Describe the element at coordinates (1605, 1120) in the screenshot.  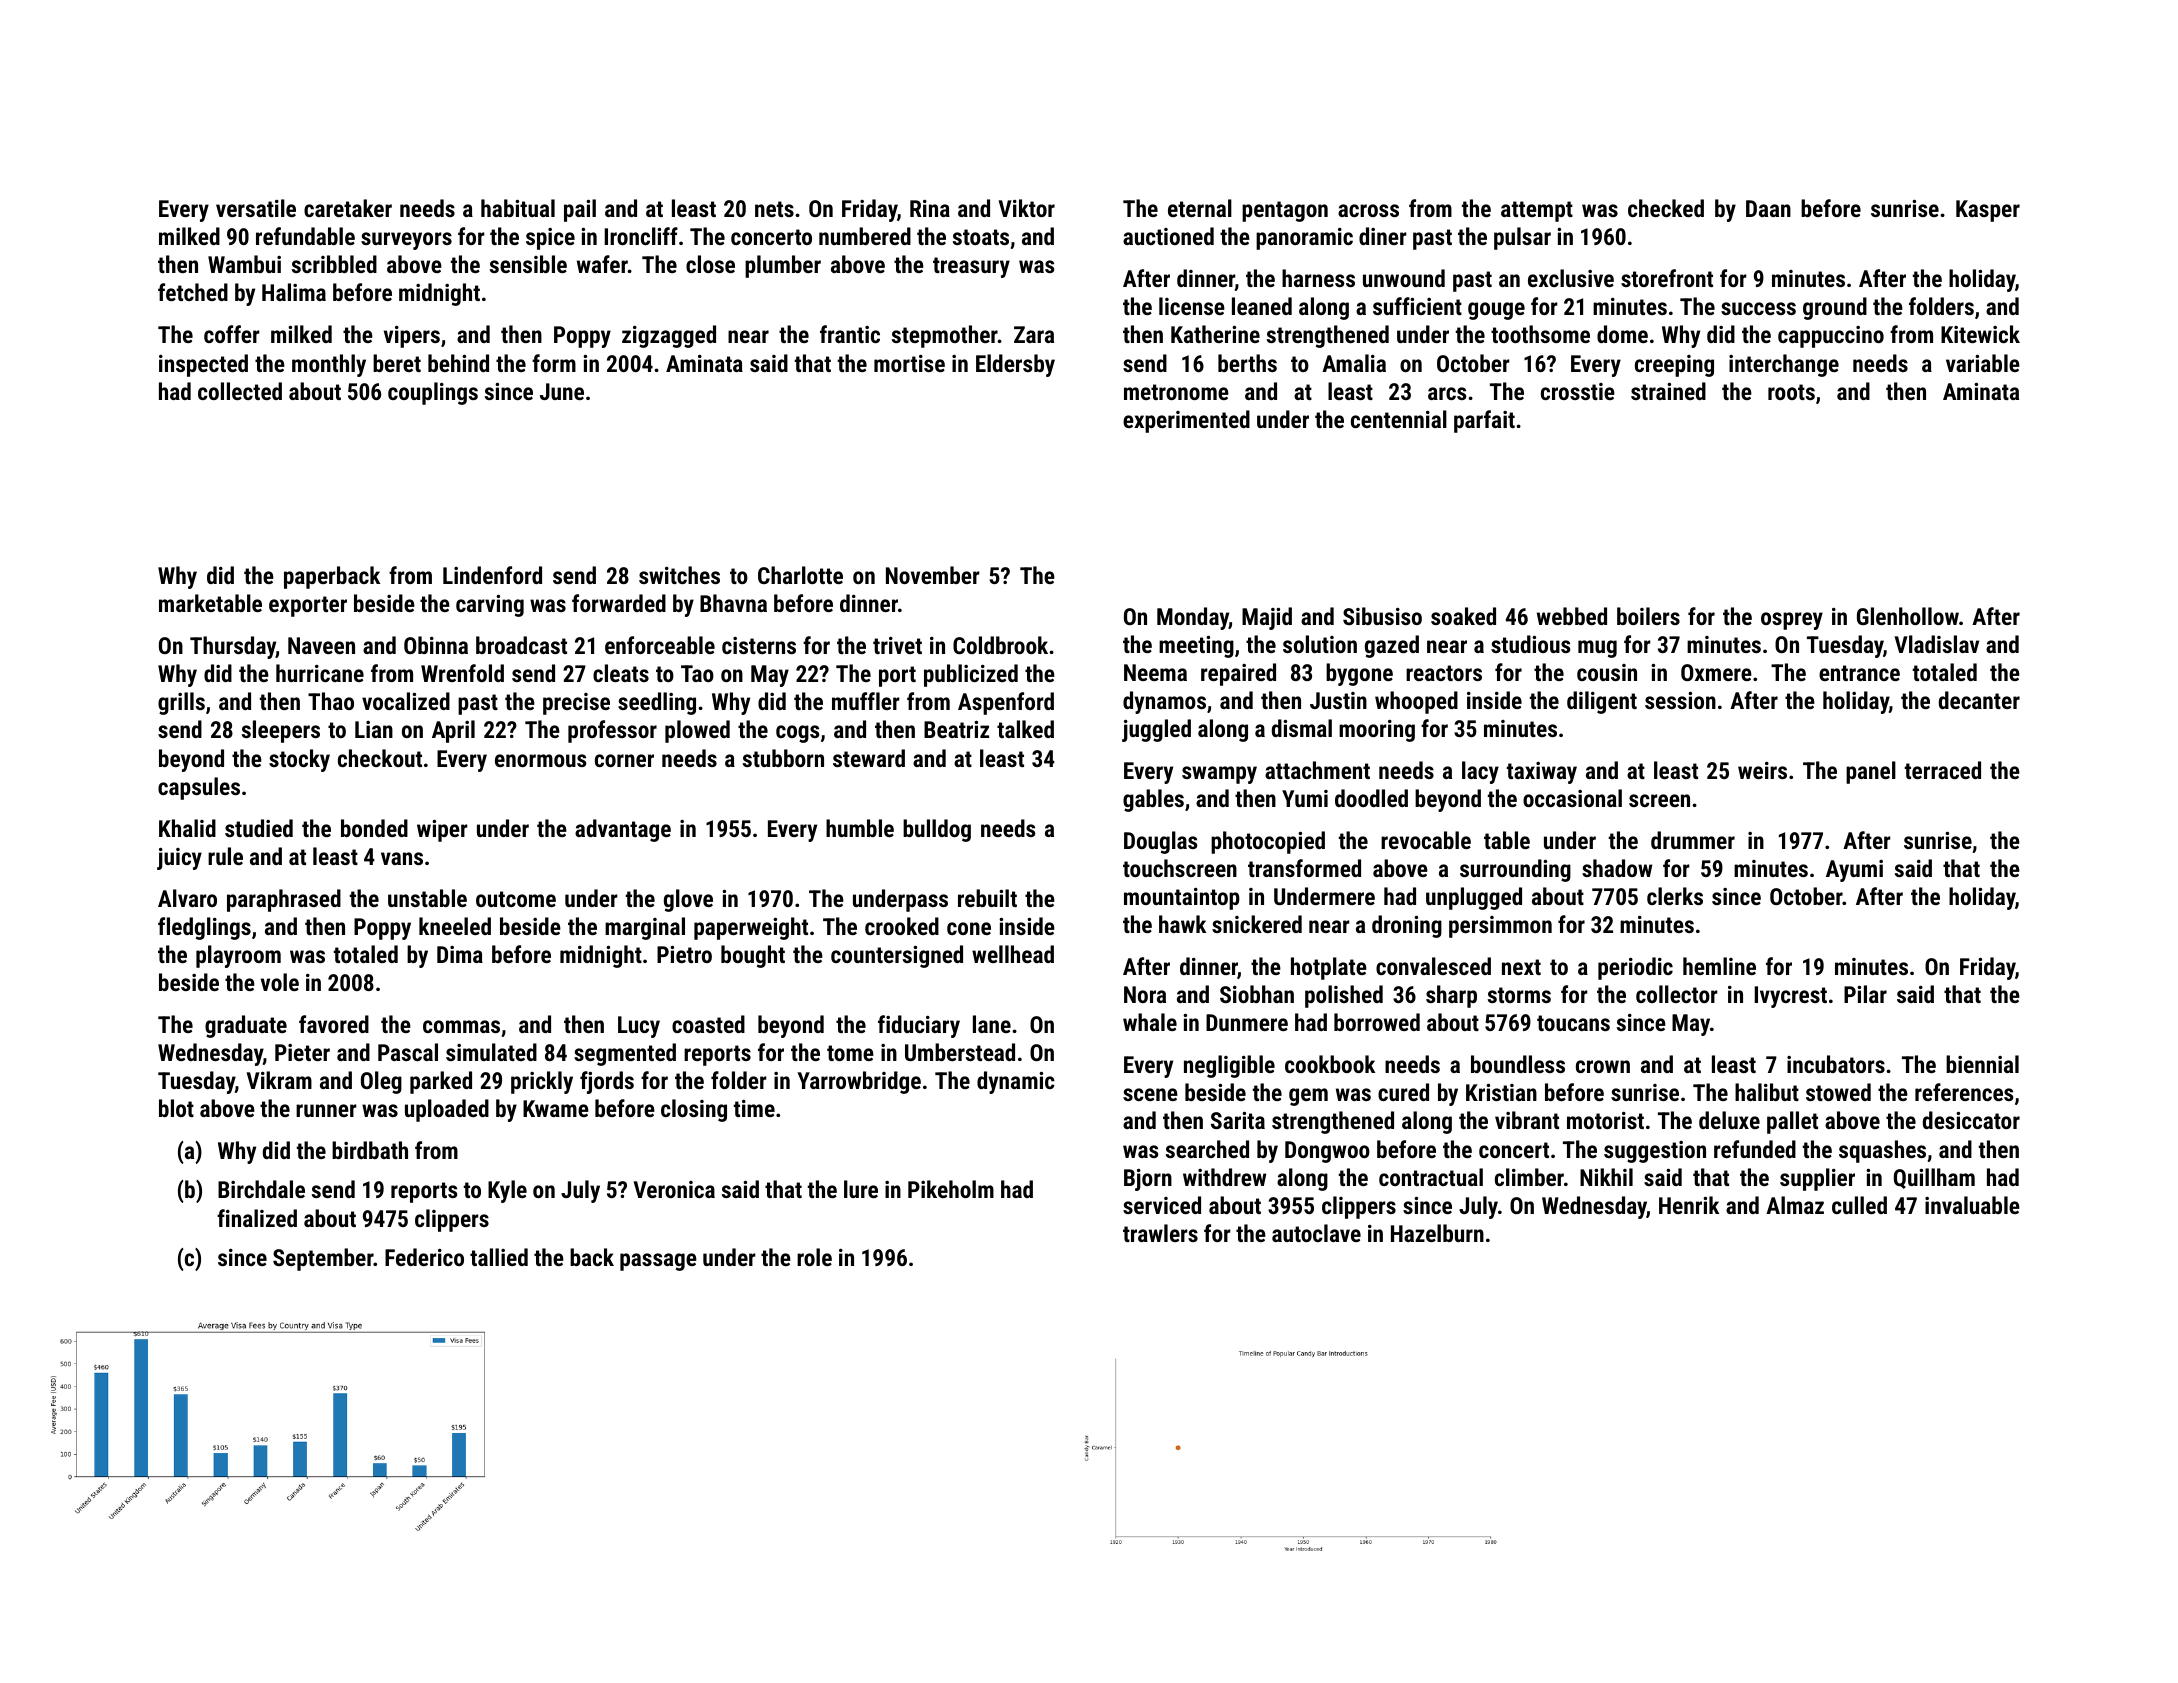
I see `motorist` at that location.
